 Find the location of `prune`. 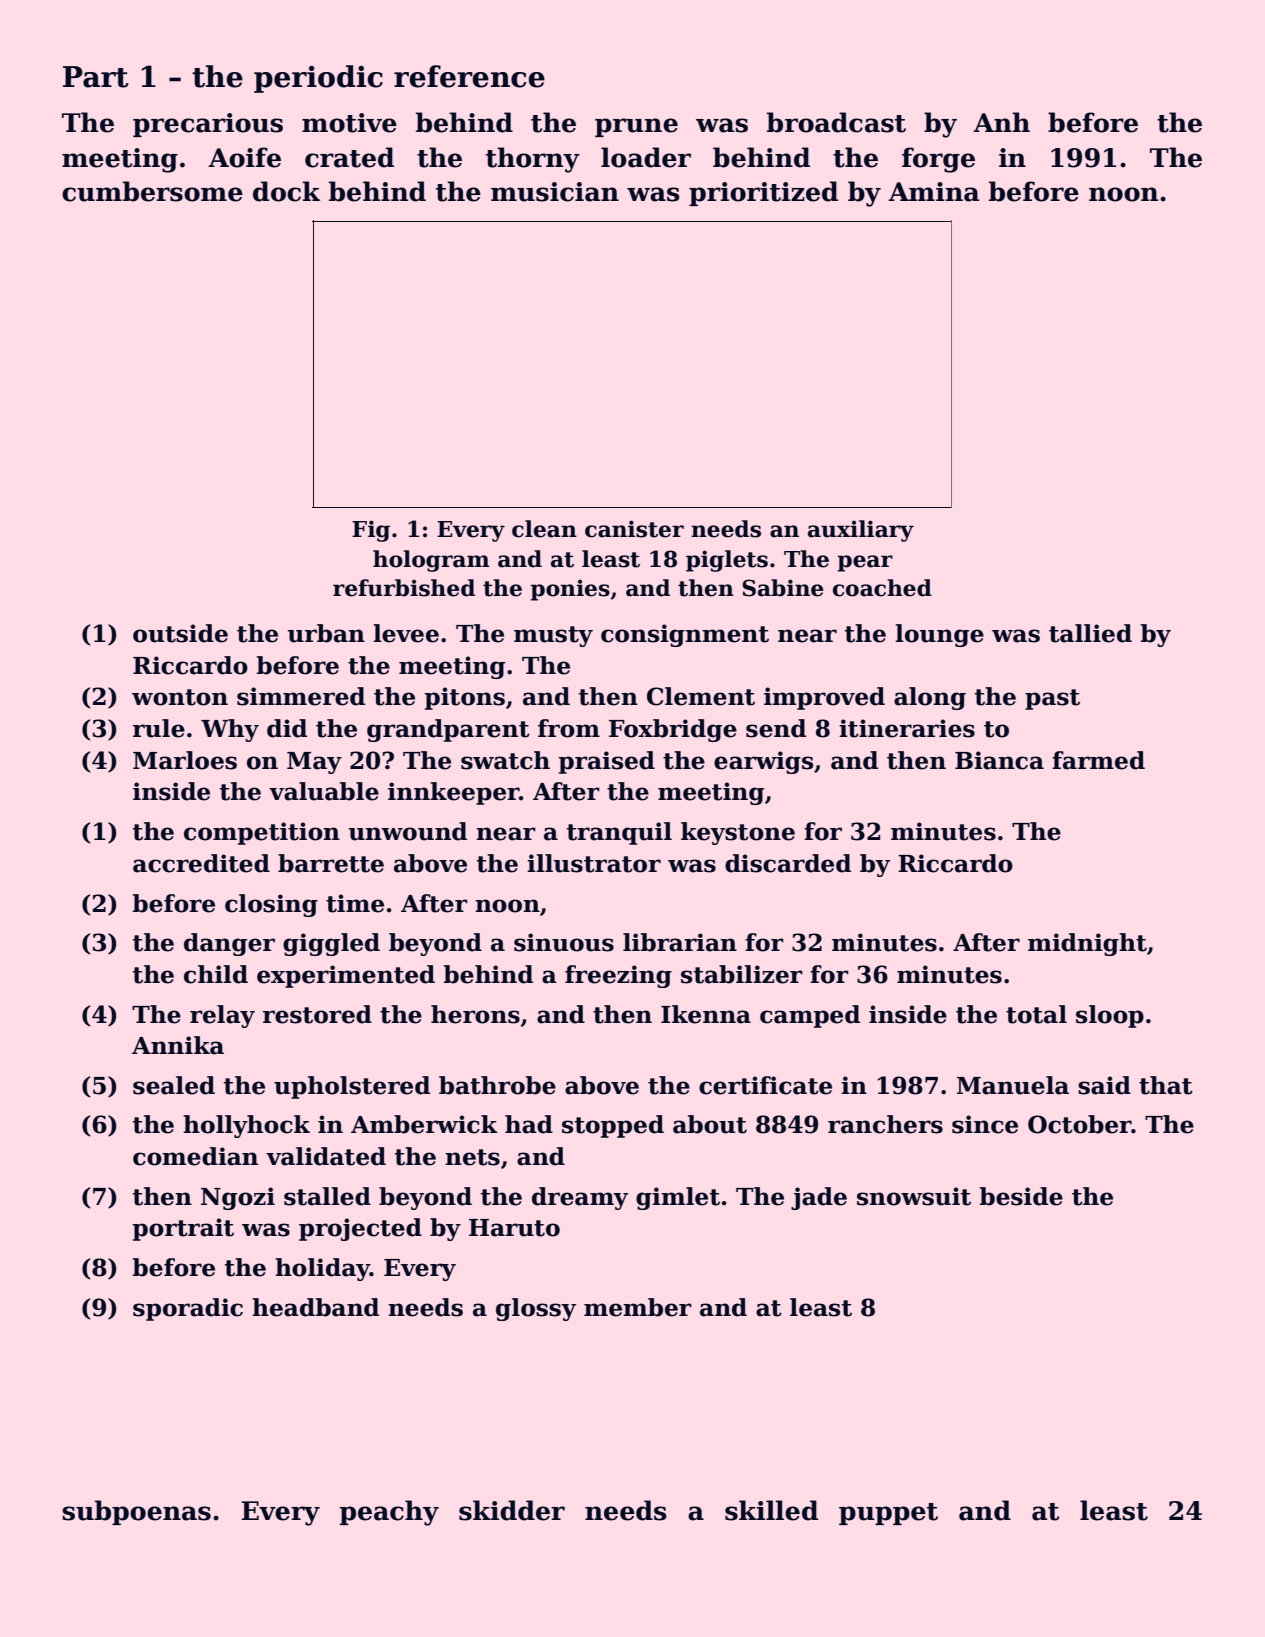

prune is located at coordinates (636, 127).
